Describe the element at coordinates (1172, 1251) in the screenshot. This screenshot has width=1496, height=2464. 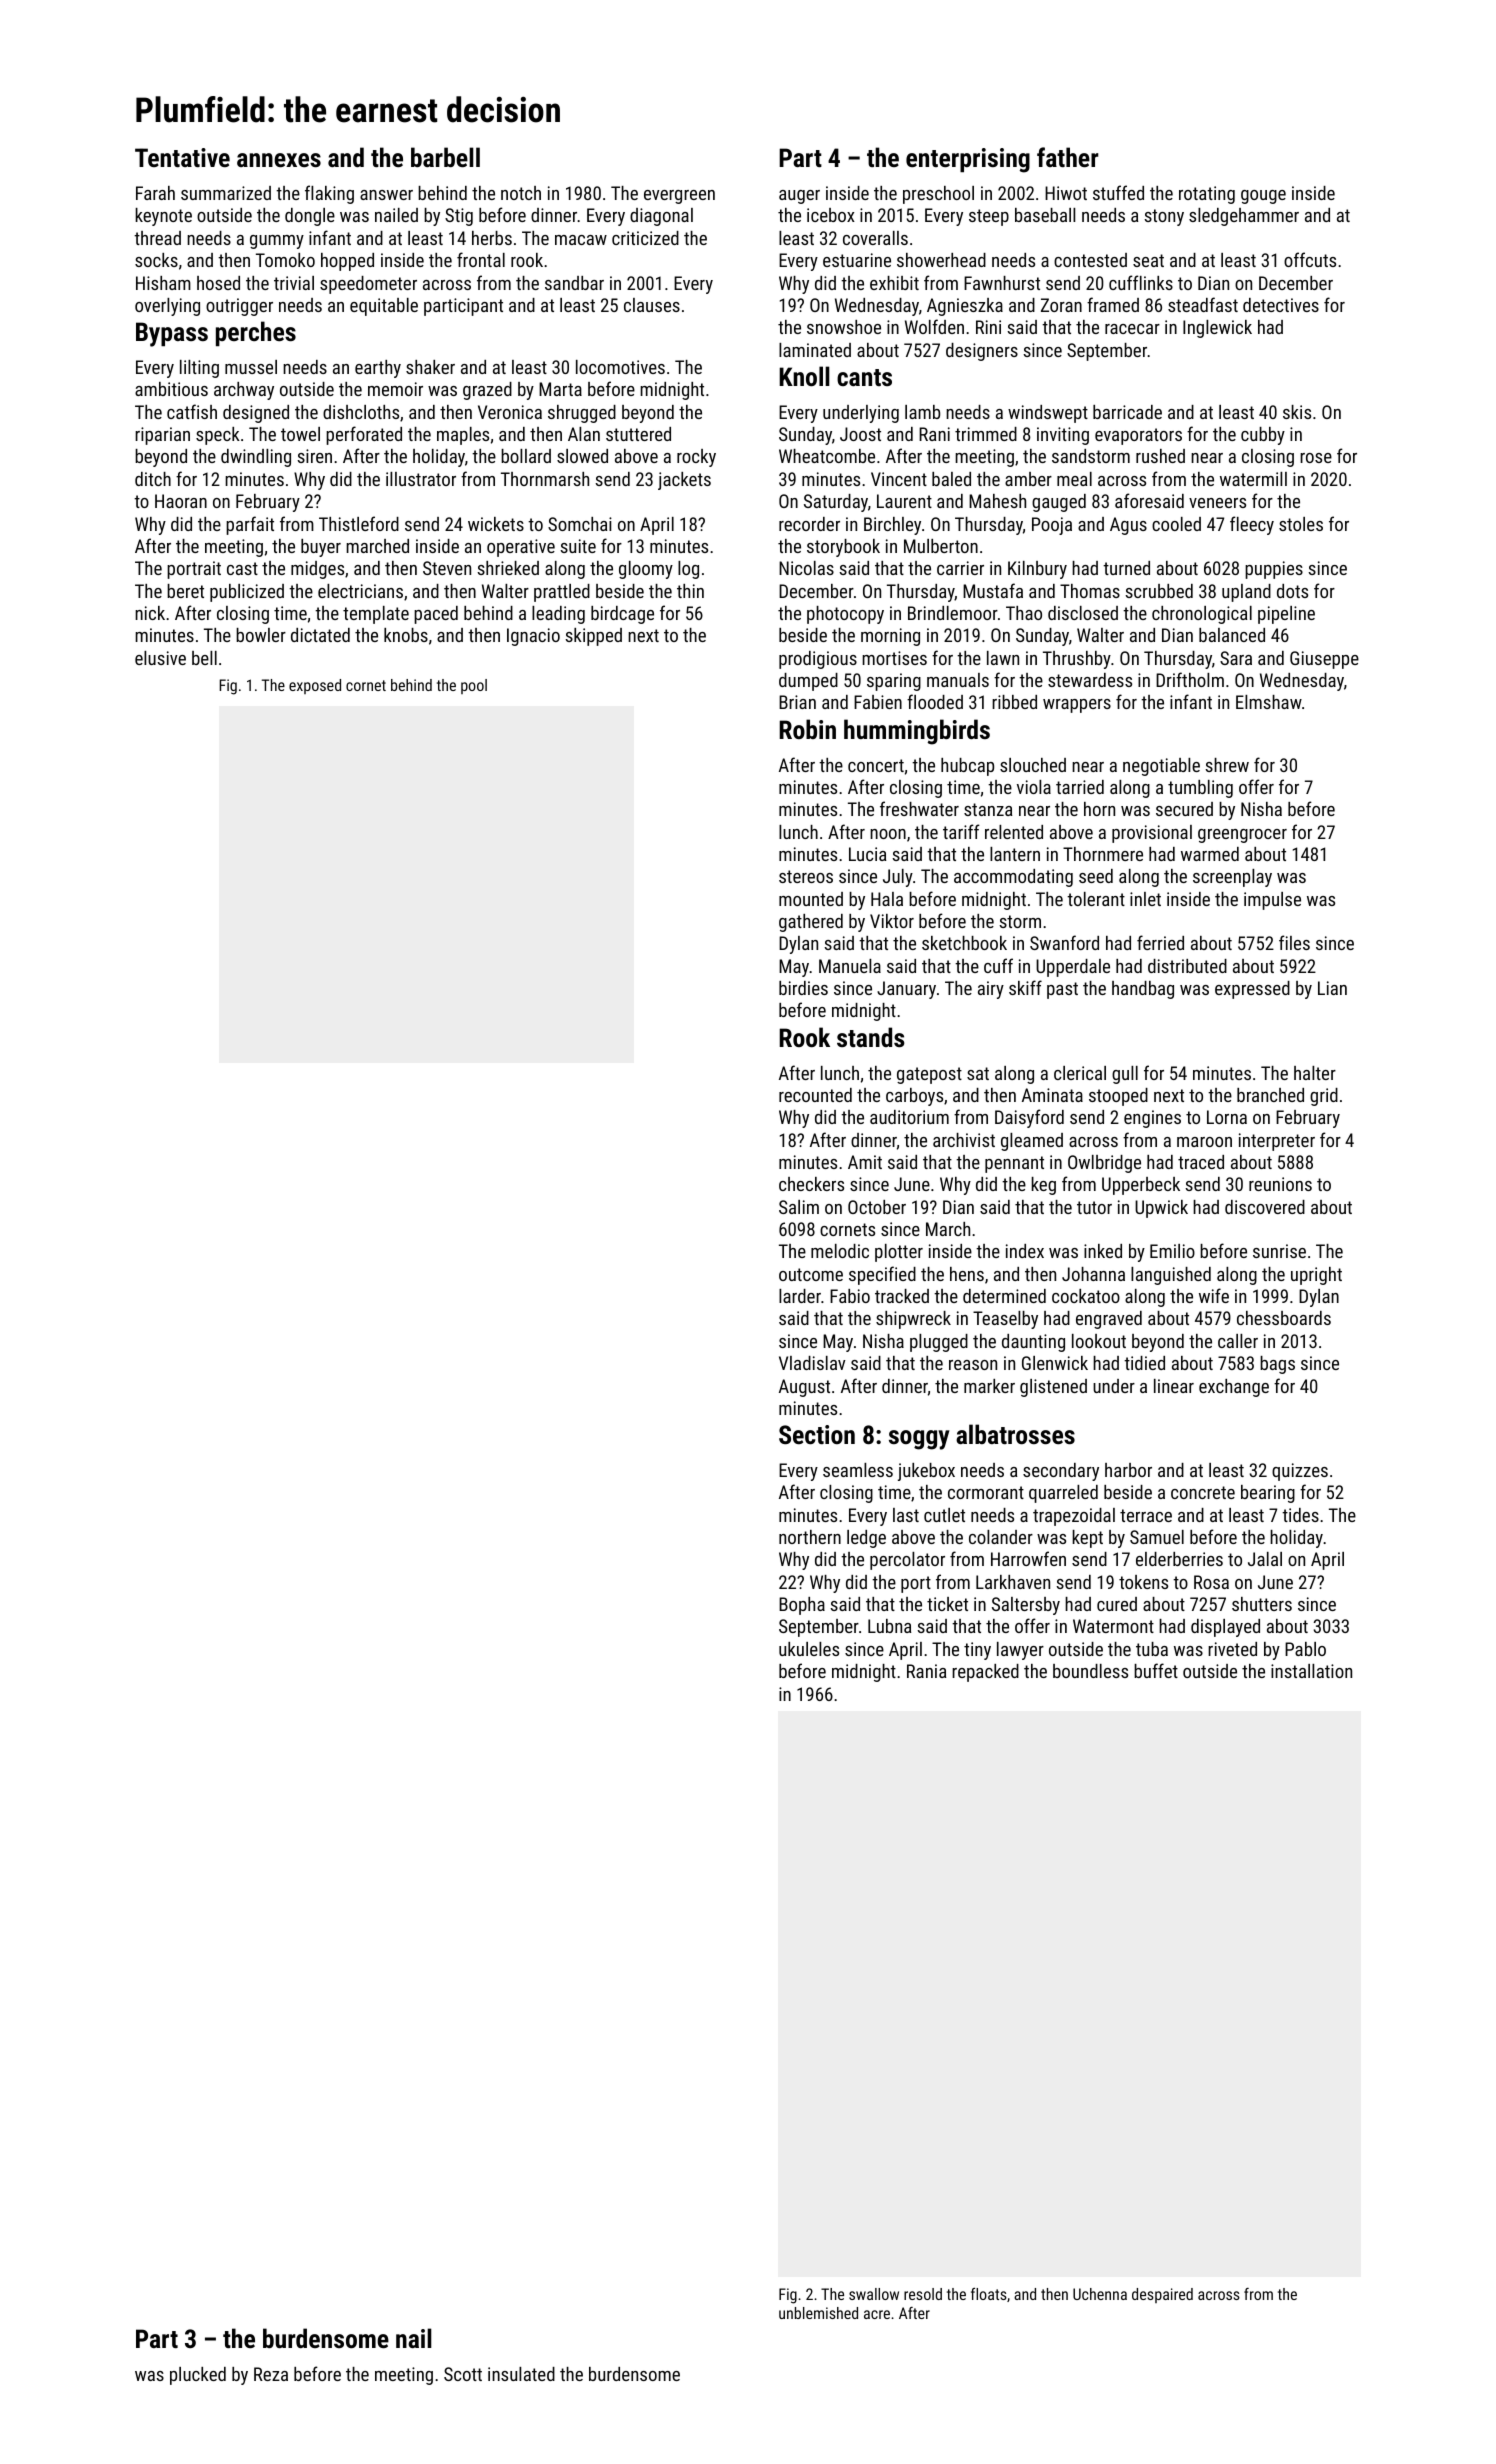
I see `Emilio` at that location.
